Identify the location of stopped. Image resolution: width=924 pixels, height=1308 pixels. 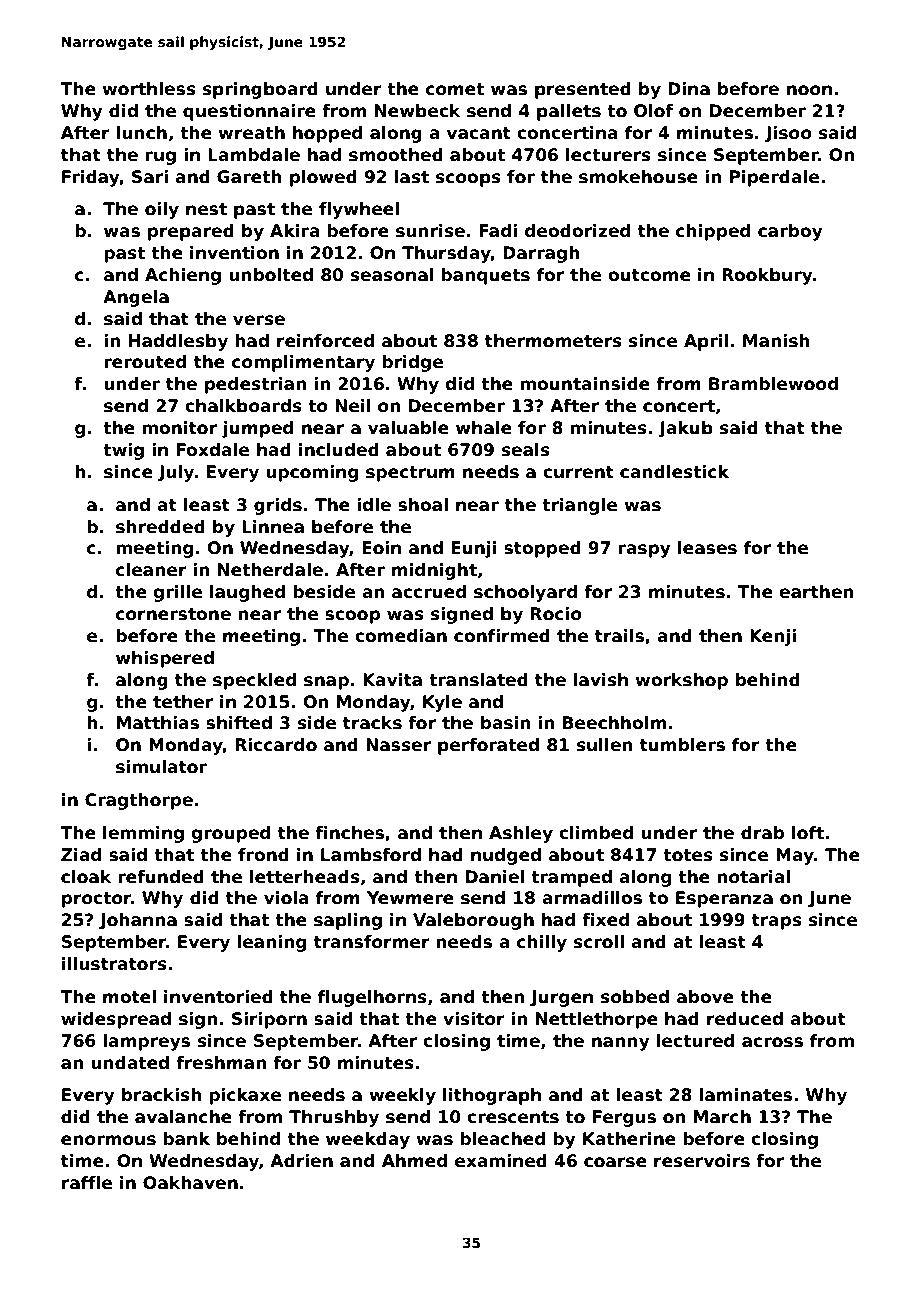
(542, 549).
